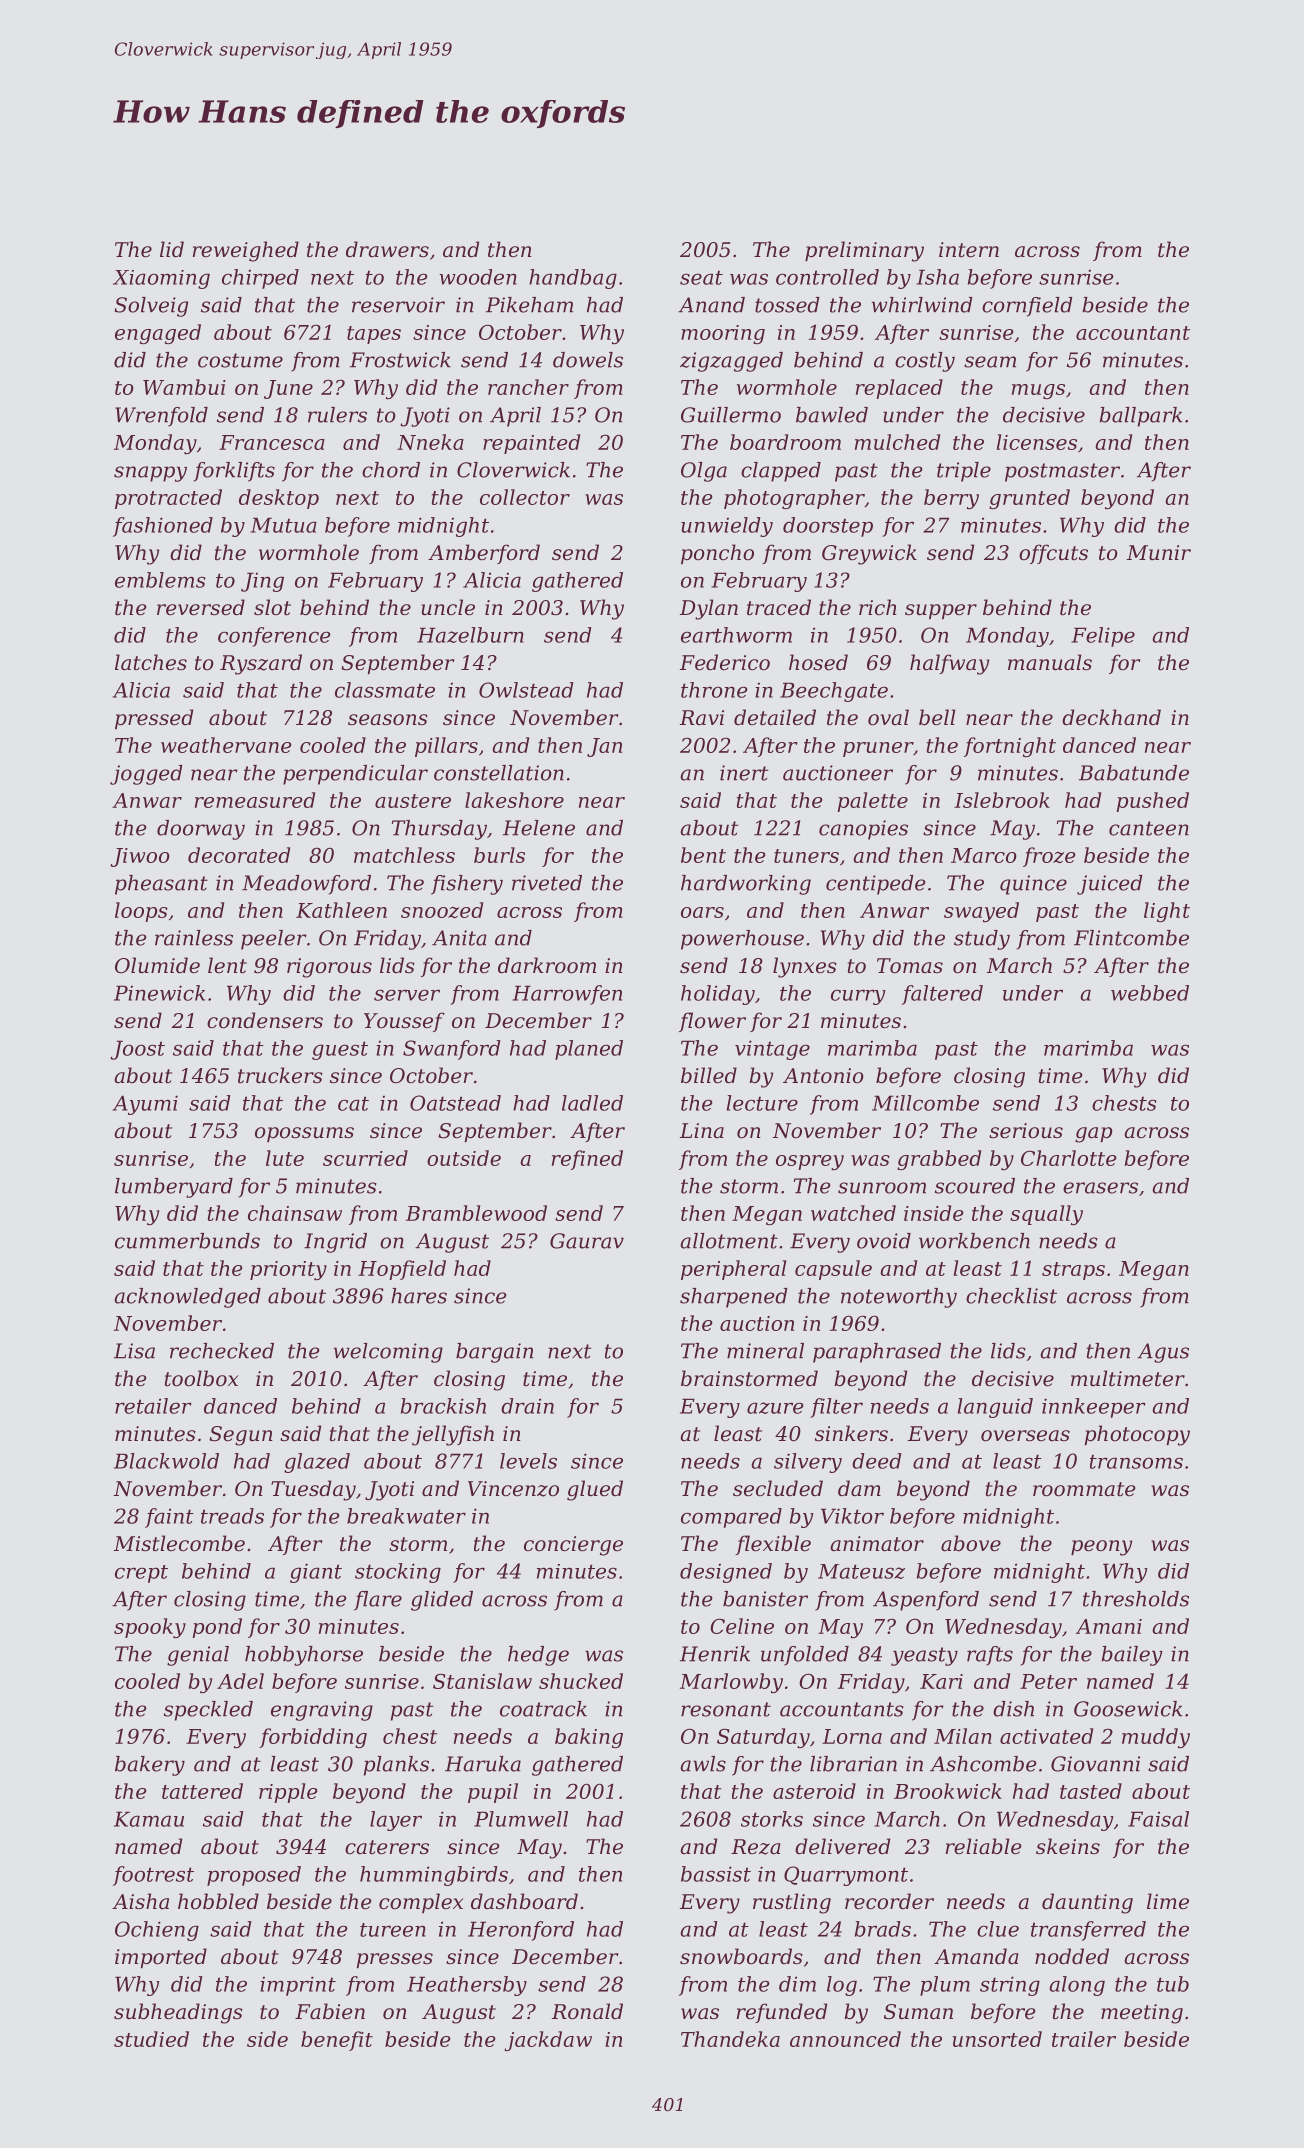  What do you see at coordinates (983, 1846) in the screenshot?
I see `reliable` at bounding box center [983, 1846].
